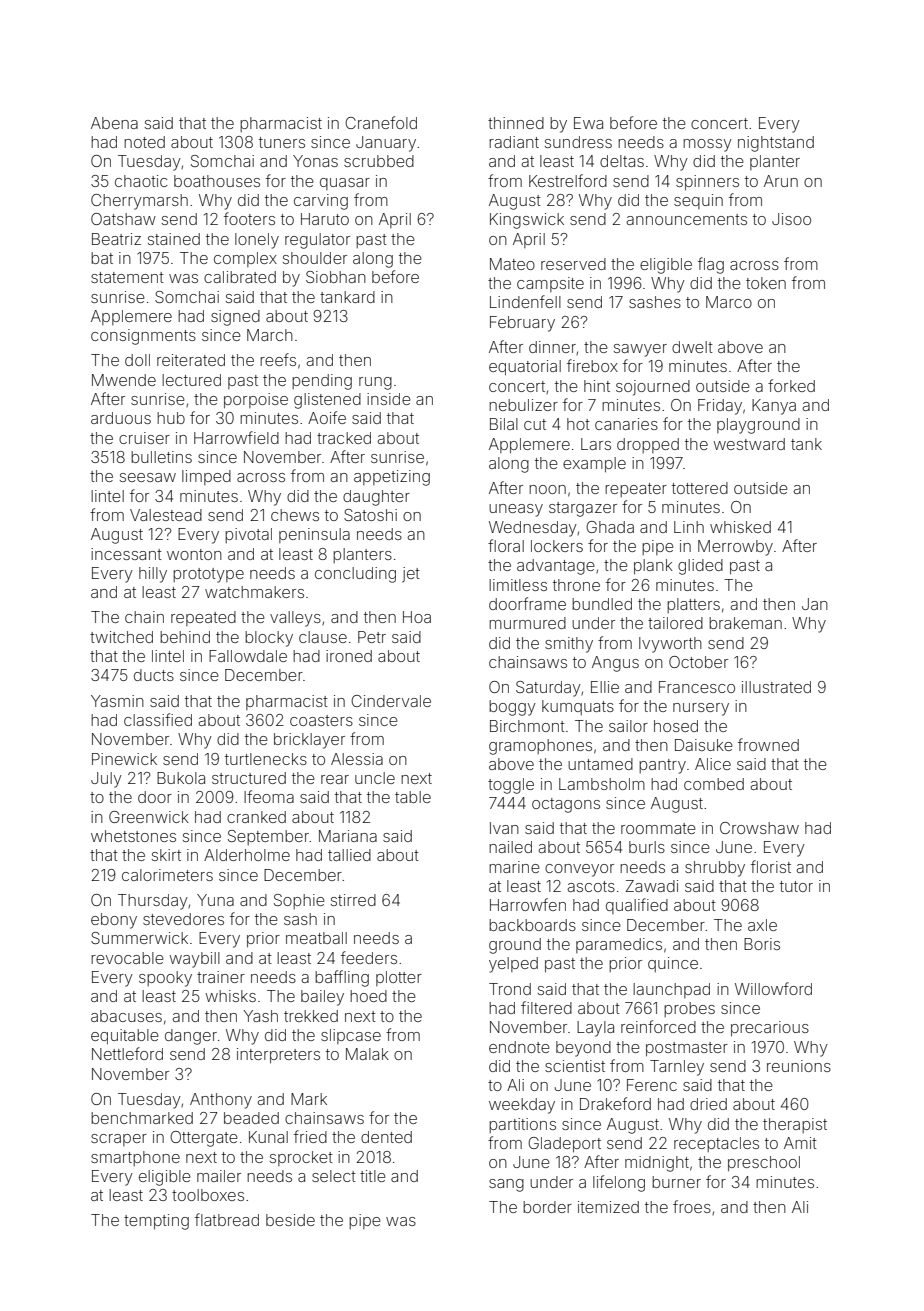  I want to click on florist, so click(771, 866).
